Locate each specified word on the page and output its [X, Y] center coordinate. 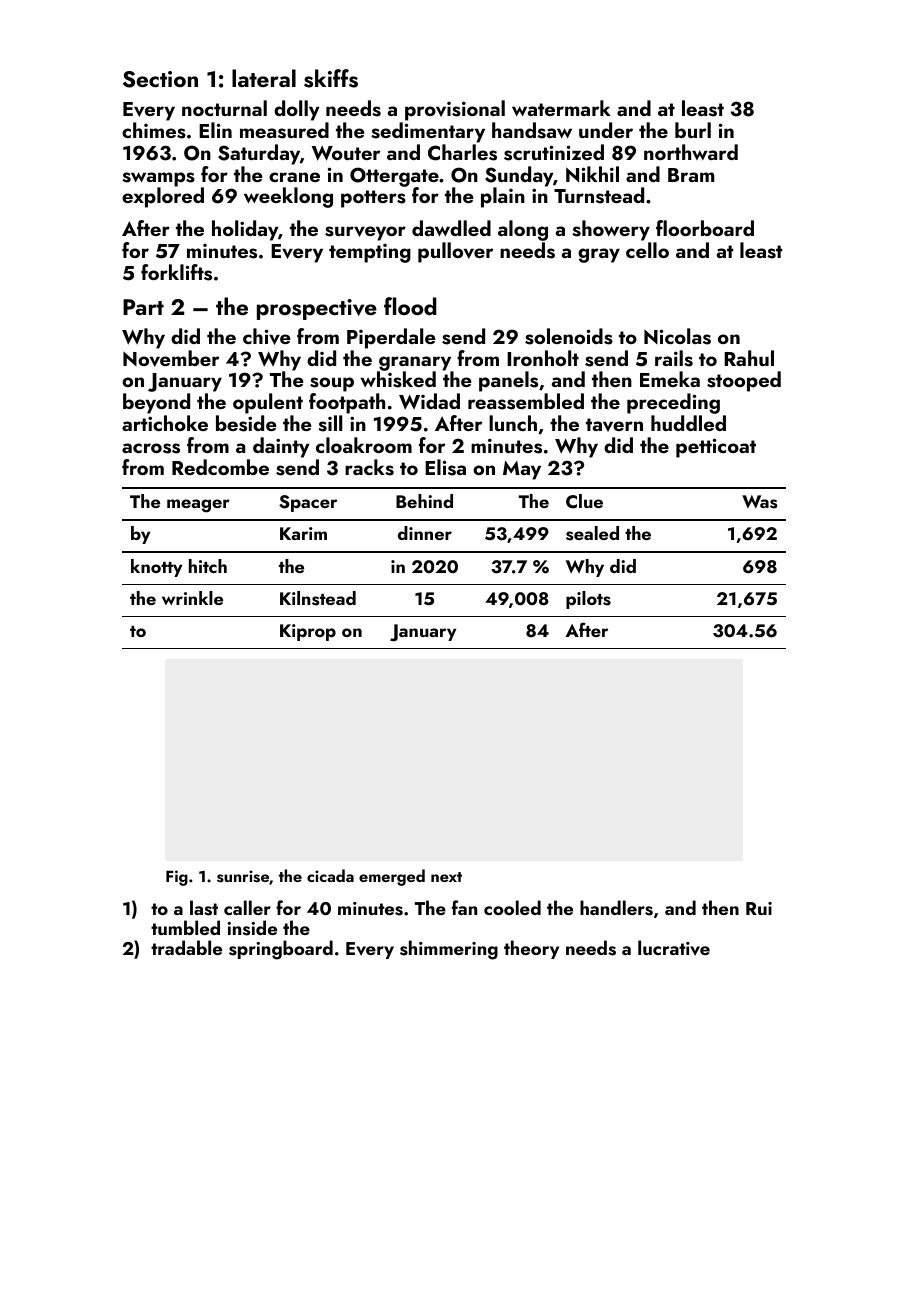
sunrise [243, 876]
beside [246, 423]
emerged [392, 877]
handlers [616, 908]
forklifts [176, 272]
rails [674, 358]
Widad [429, 401]
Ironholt [543, 358]
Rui [759, 908]
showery [611, 230]
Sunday [519, 176]
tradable [186, 947]
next [446, 877]
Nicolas [677, 336]
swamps [158, 179]
